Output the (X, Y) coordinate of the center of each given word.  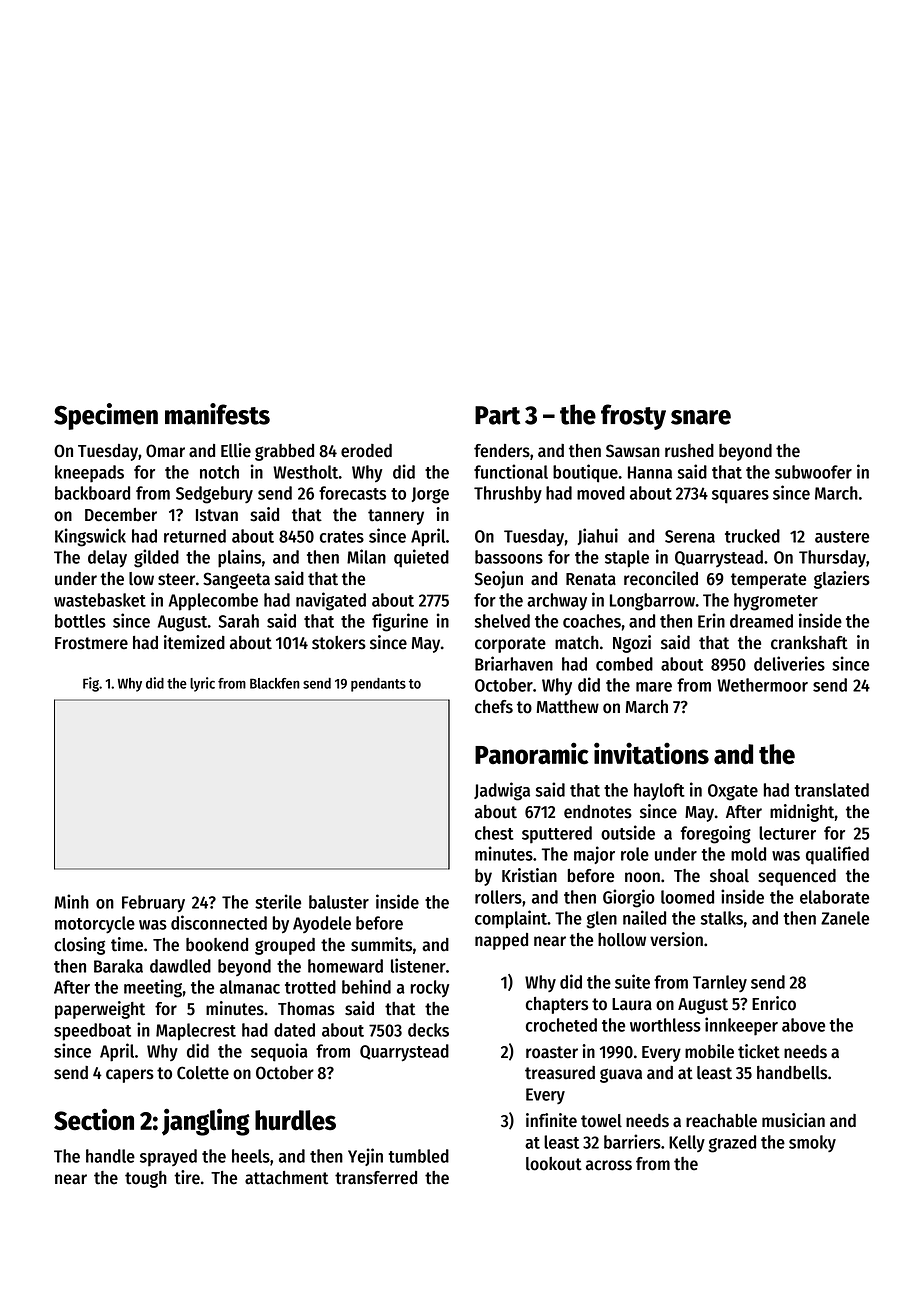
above (803, 1025)
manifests (217, 414)
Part (498, 415)
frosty (633, 417)
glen (602, 920)
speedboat (92, 1032)
